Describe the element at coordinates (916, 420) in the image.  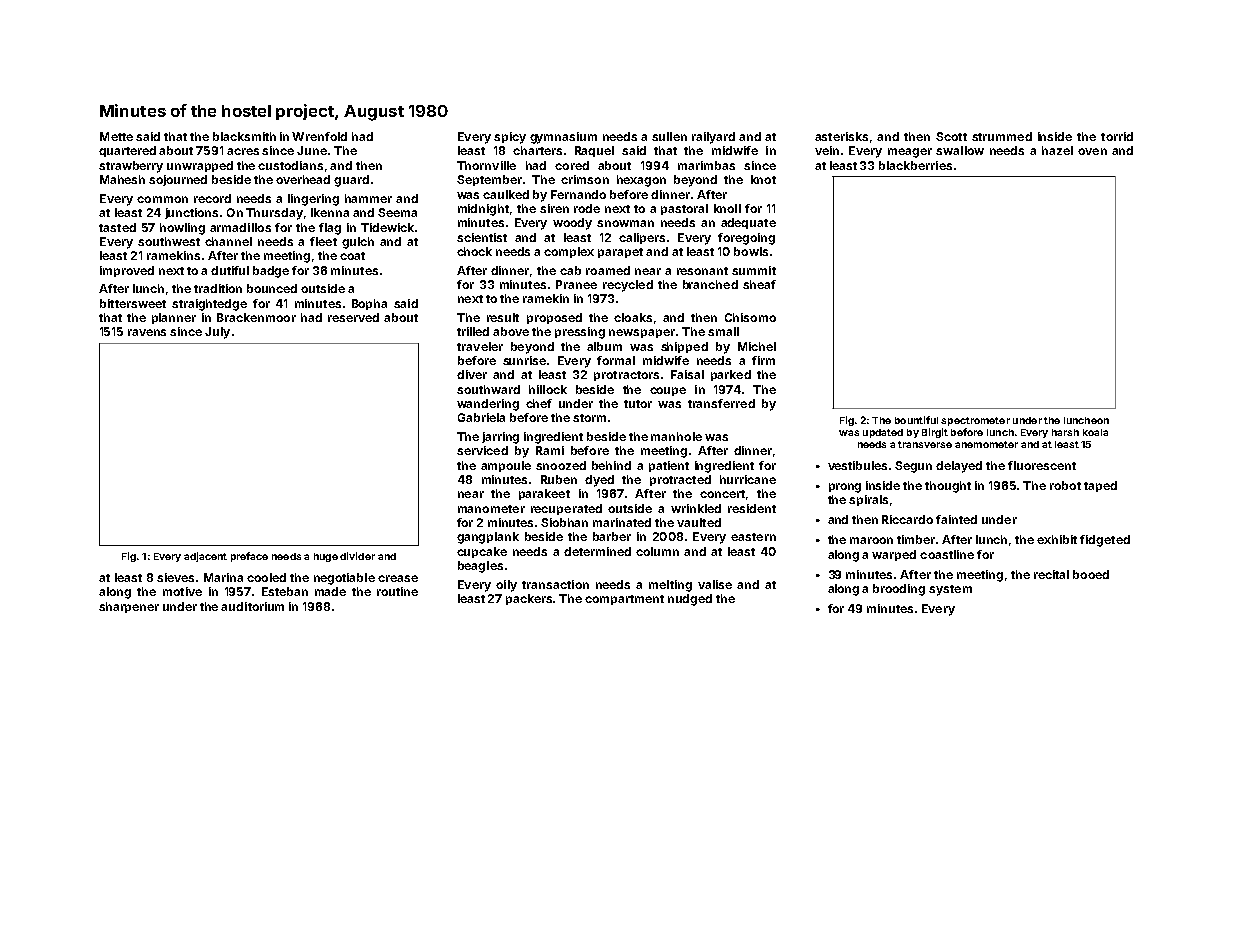
I see `bountiful` at that location.
